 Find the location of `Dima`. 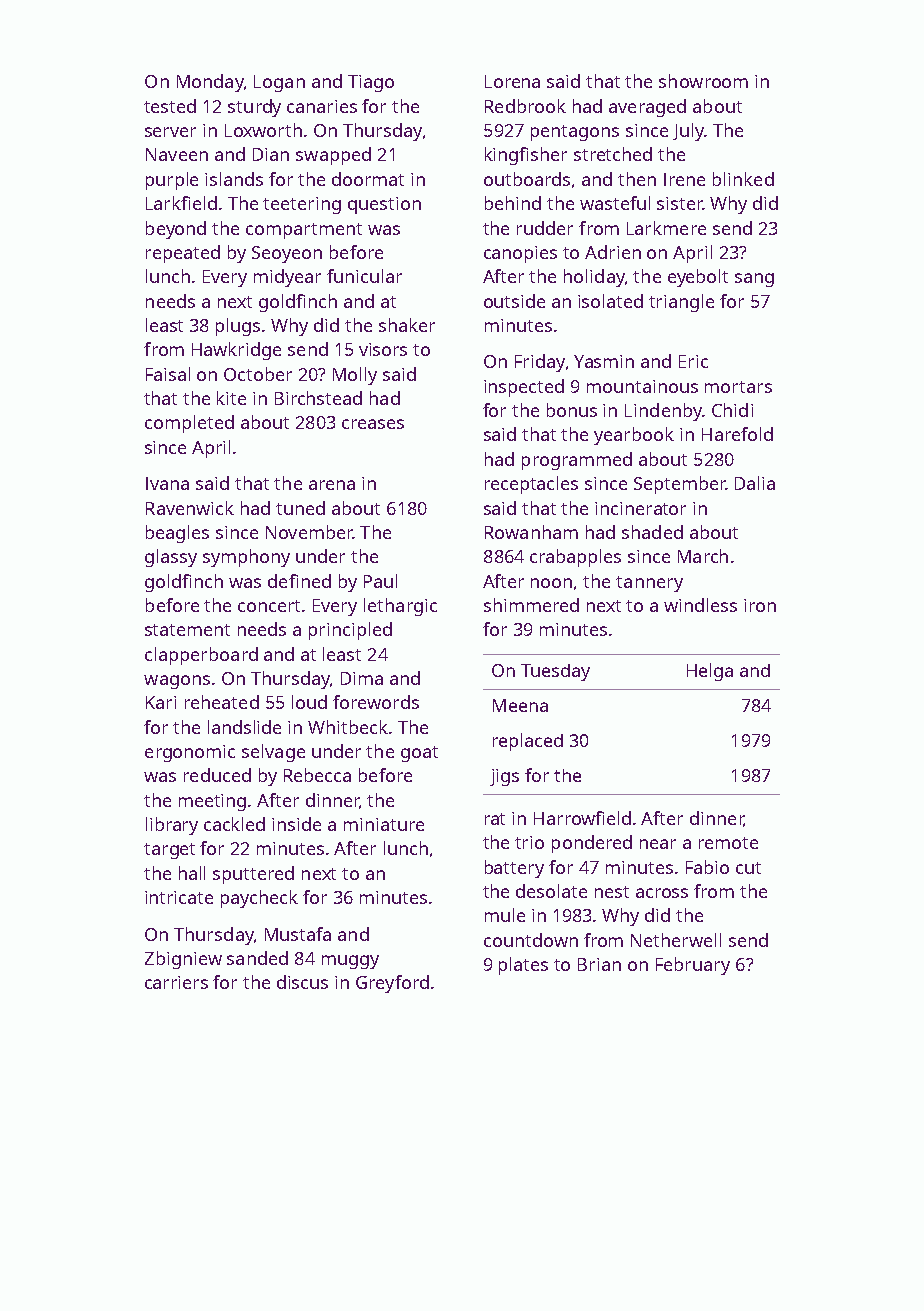

Dima is located at coordinates (362, 678).
